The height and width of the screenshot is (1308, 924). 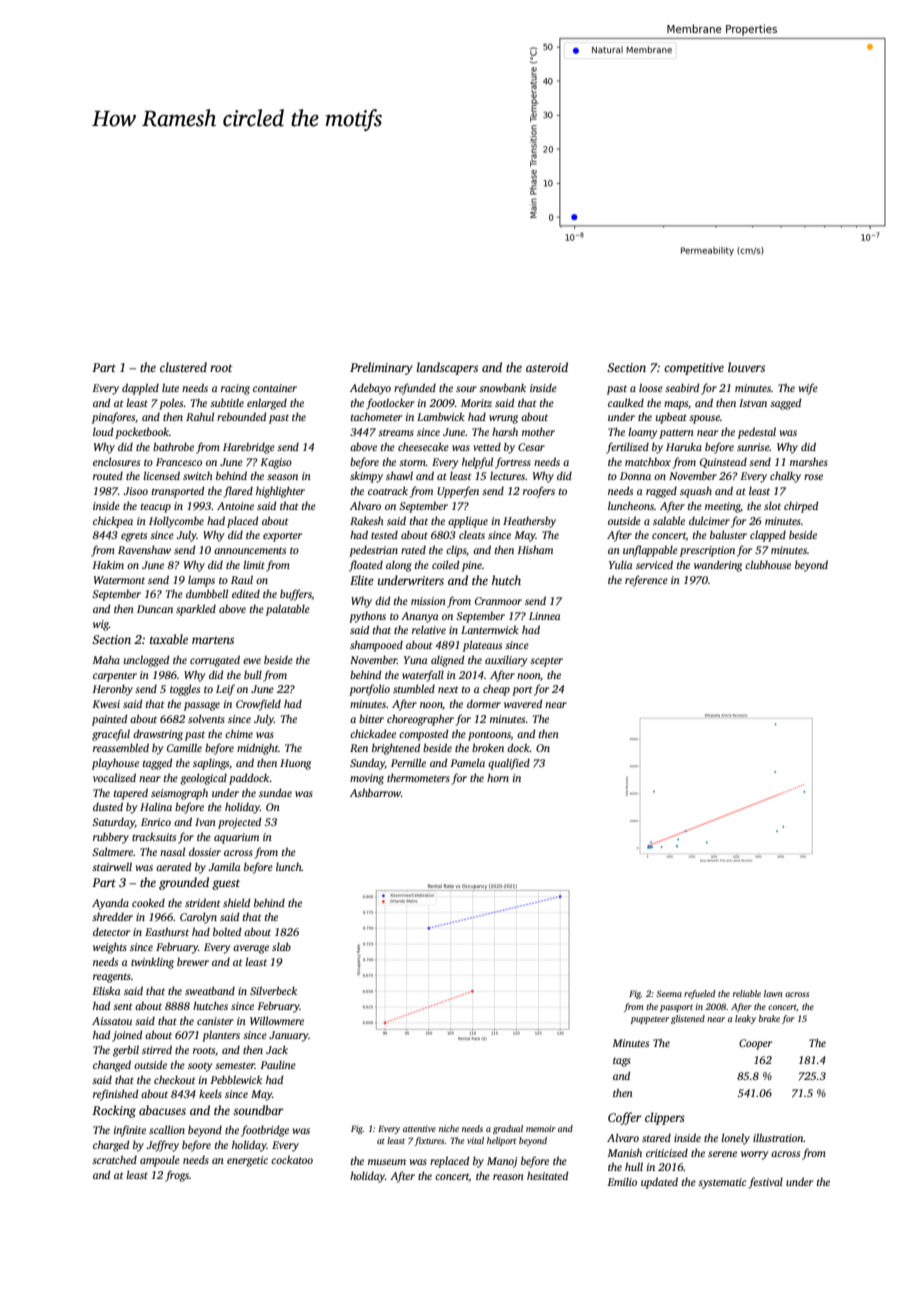 What do you see at coordinates (669, 520) in the screenshot?
I see `salable` at bounding box center [669, 520].
